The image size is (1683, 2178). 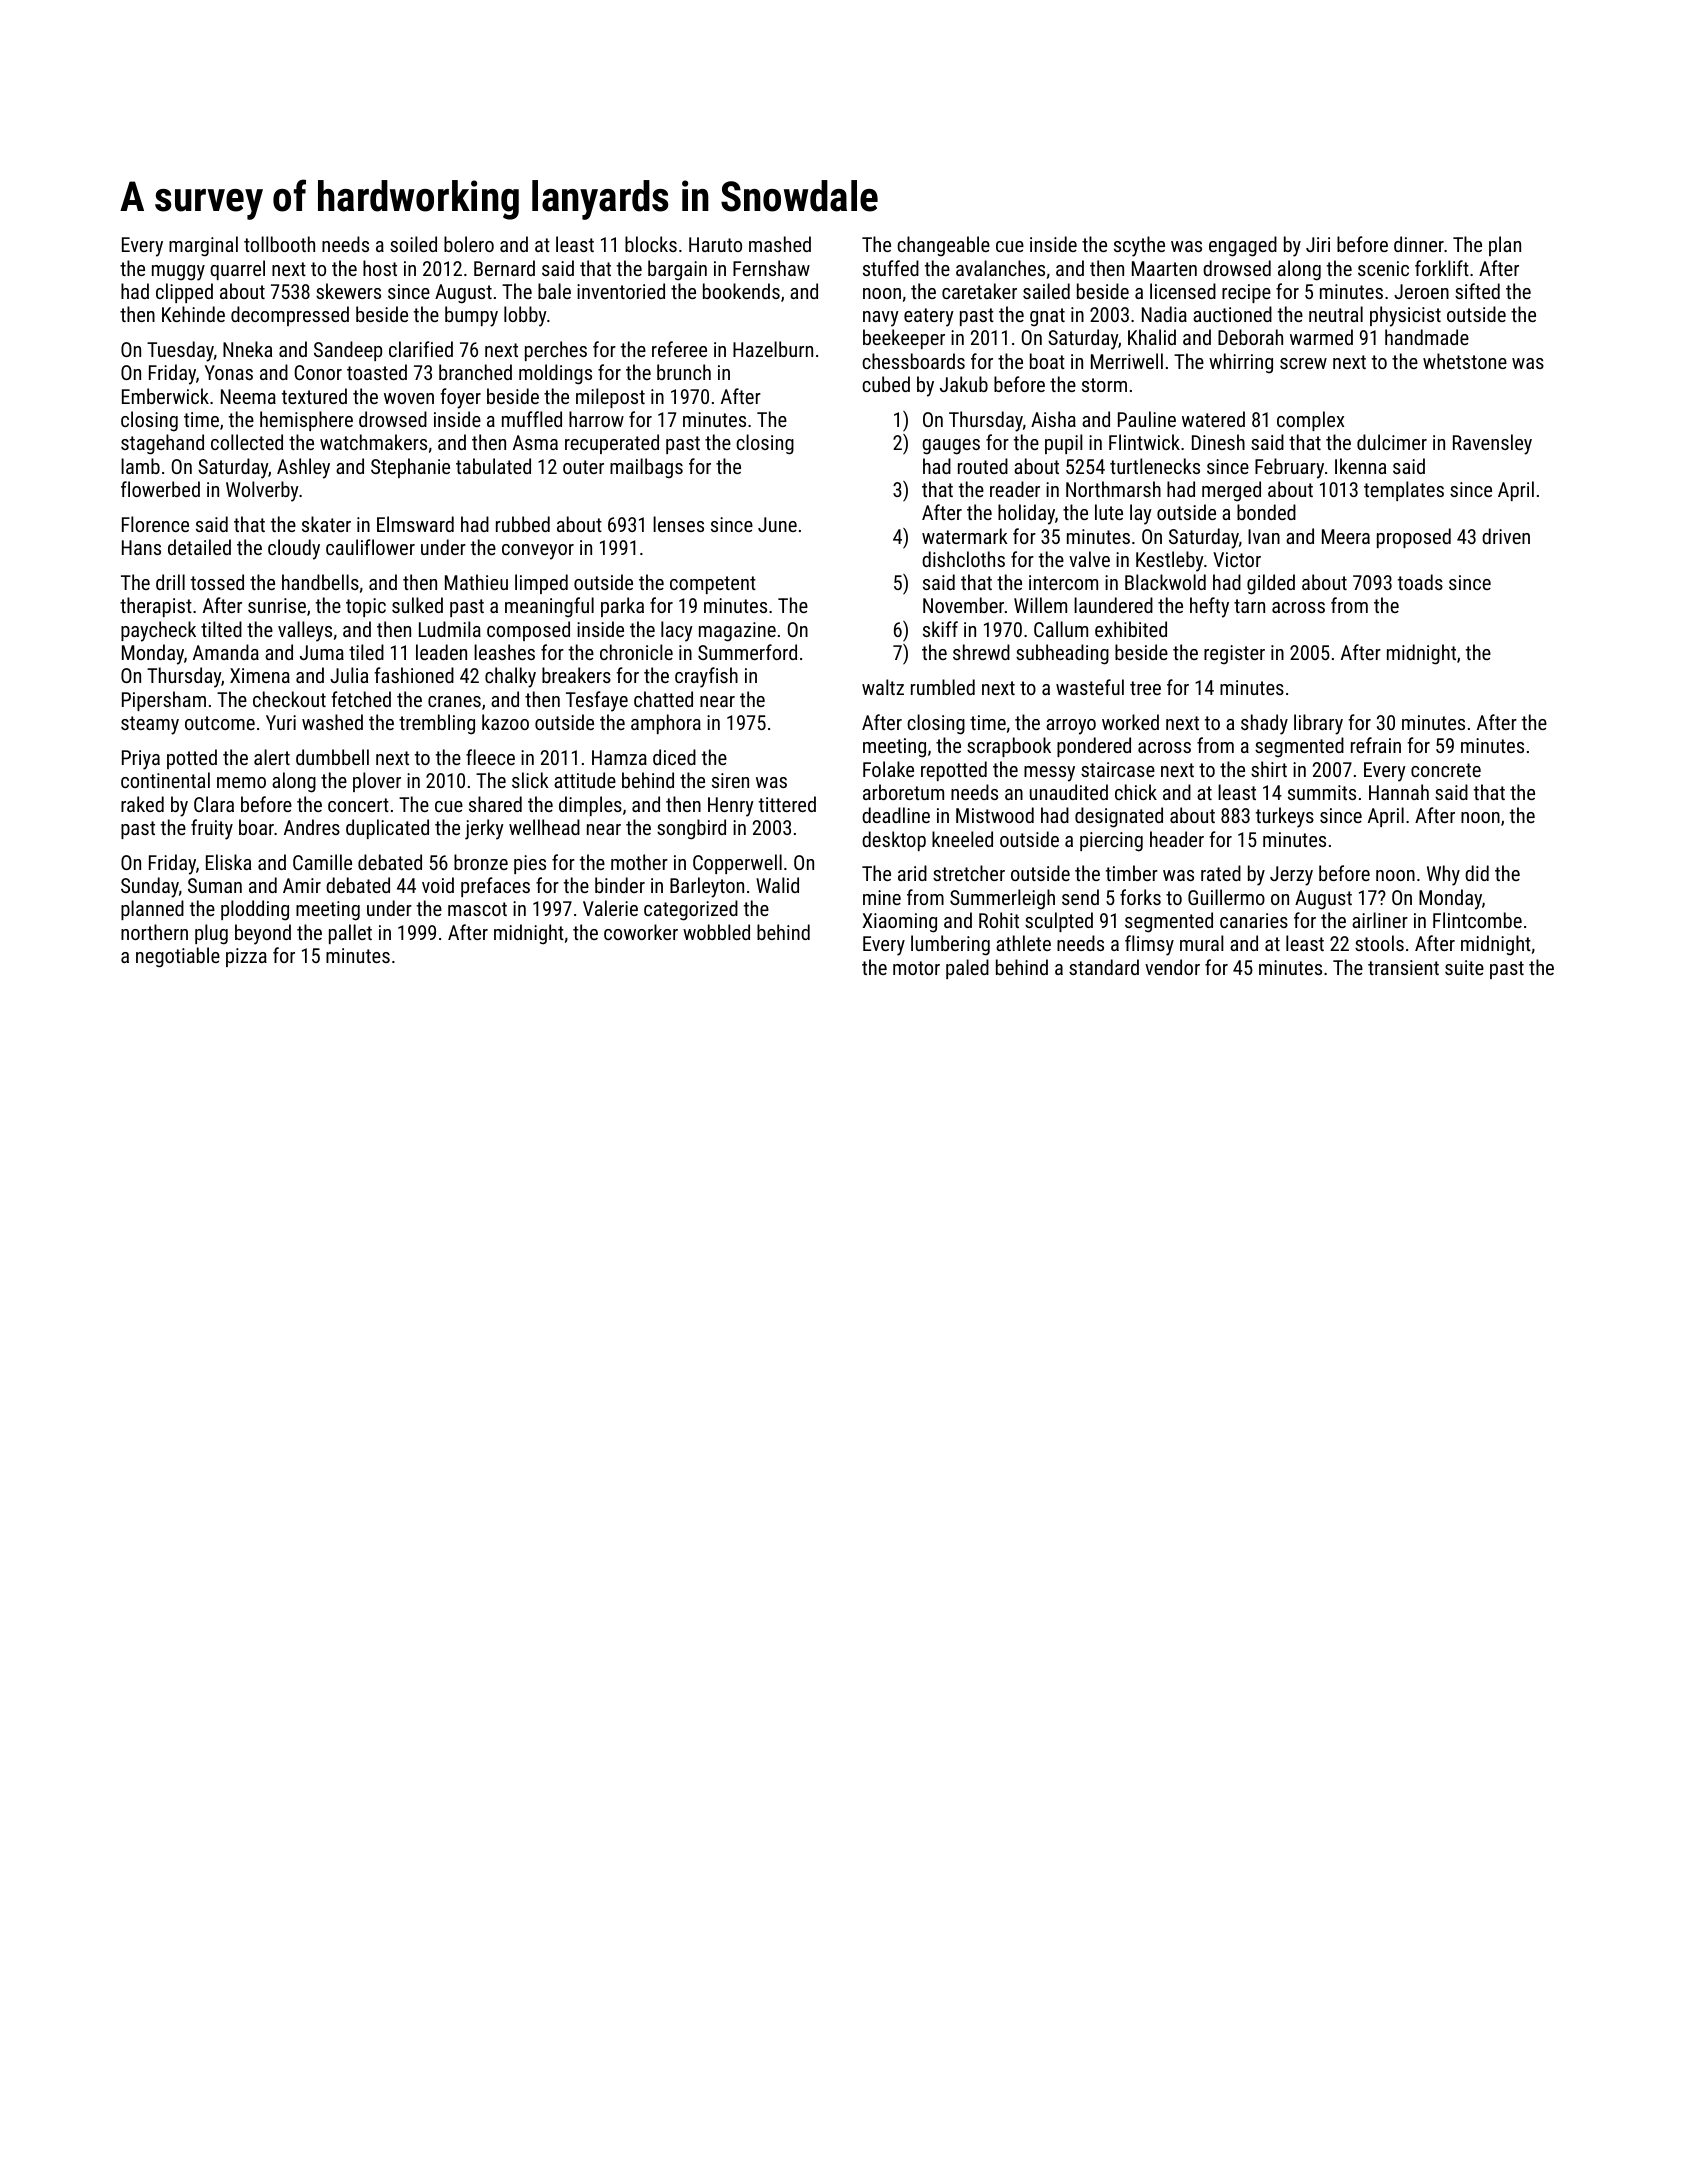 I want to click on Sunday, so click(x=150, y=887).
